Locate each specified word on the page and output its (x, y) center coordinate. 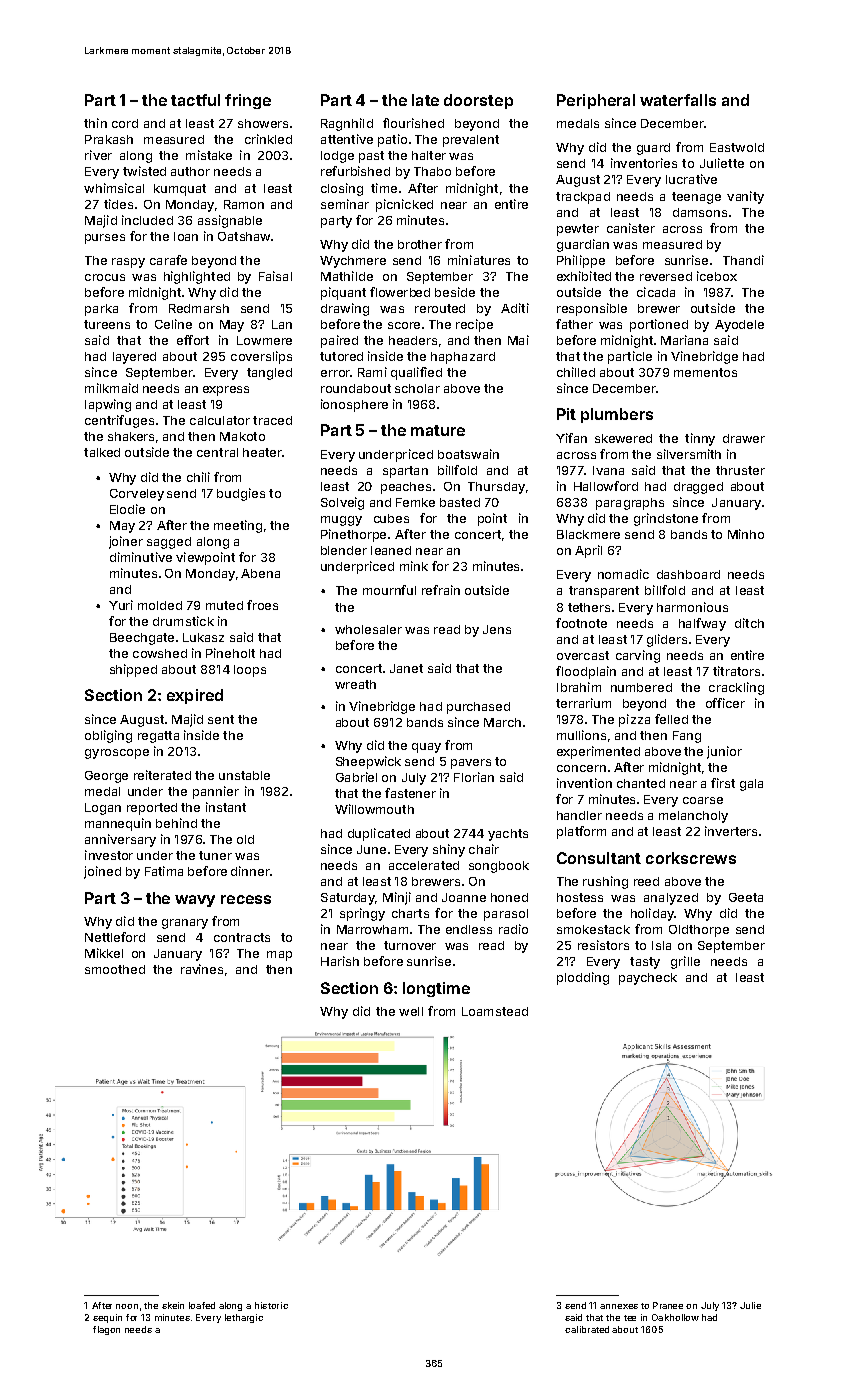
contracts (242, 937)
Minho (746, 534)
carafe (168, 260)
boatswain (468, 454)
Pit (566, 414)
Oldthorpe (699, 931)
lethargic (244, 1318)
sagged (169, 543)
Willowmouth (374, 809)
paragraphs (630, 504)
